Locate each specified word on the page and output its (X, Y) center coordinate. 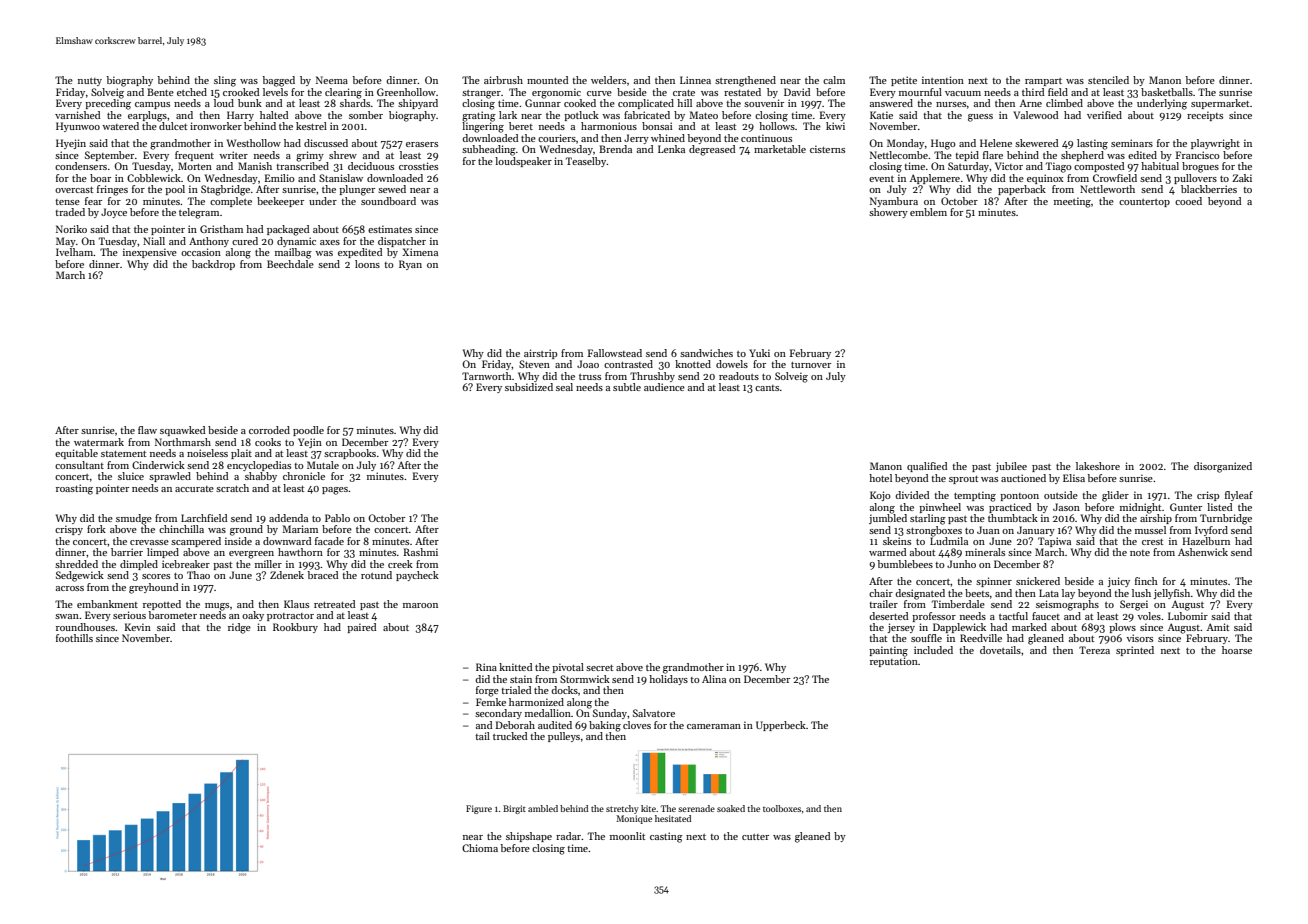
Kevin (138, 627)
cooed (1188, 201)
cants (767, 388)
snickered (1038, 581)
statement (123, 454)
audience (664, 387)
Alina (714, 679)
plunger (357, 190)
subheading (489, 150)
